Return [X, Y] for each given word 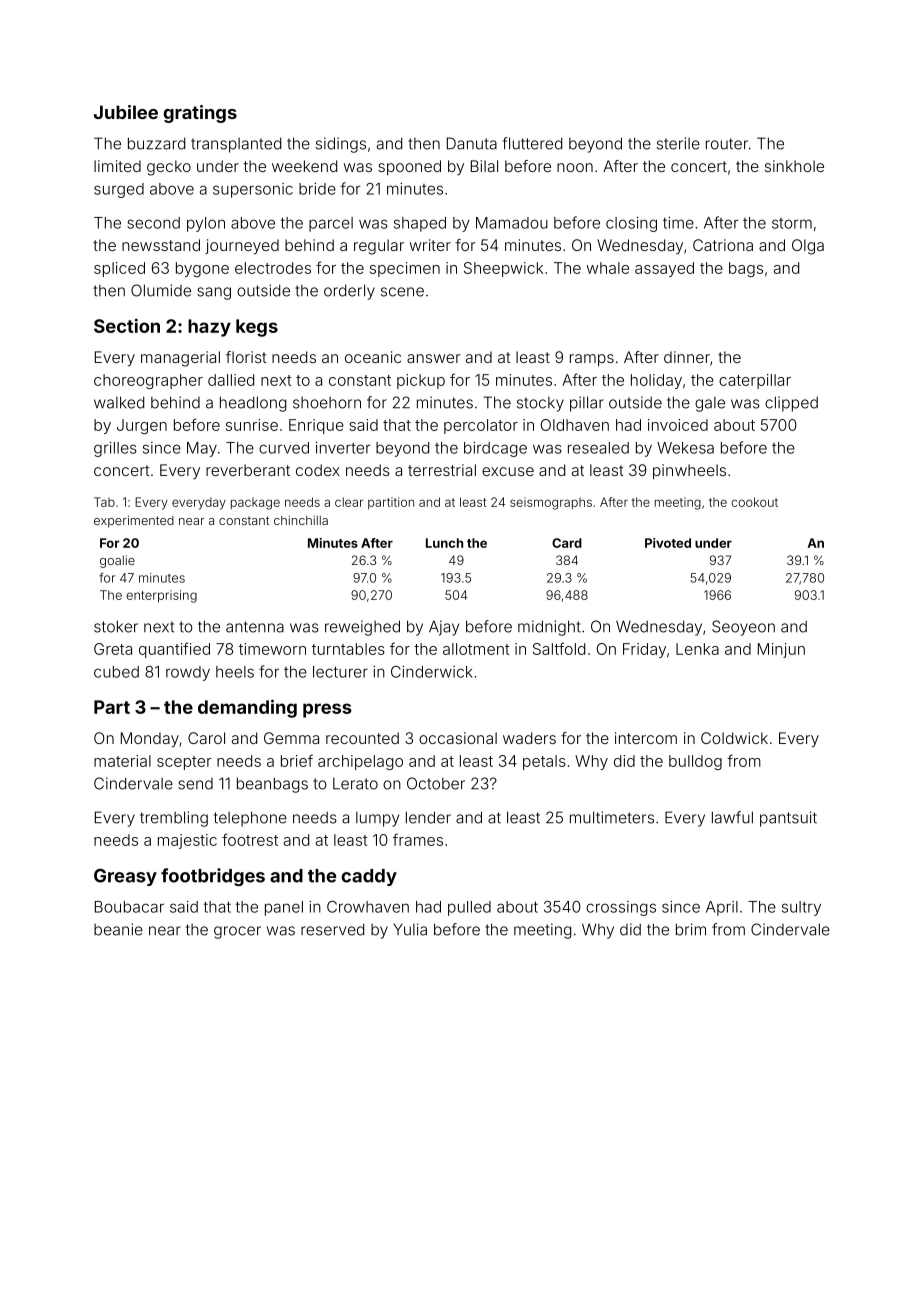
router [727, 144]
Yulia [410, 929]
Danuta [472, 143]
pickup [421, 381]
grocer [237, 932]
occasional [458, 738]
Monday [150, 740]
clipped [791, 404]
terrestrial [442, 470]
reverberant [248, 470]
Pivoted [668, 543]
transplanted [236, 145]
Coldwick [734, 738]
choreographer [148, 381]
